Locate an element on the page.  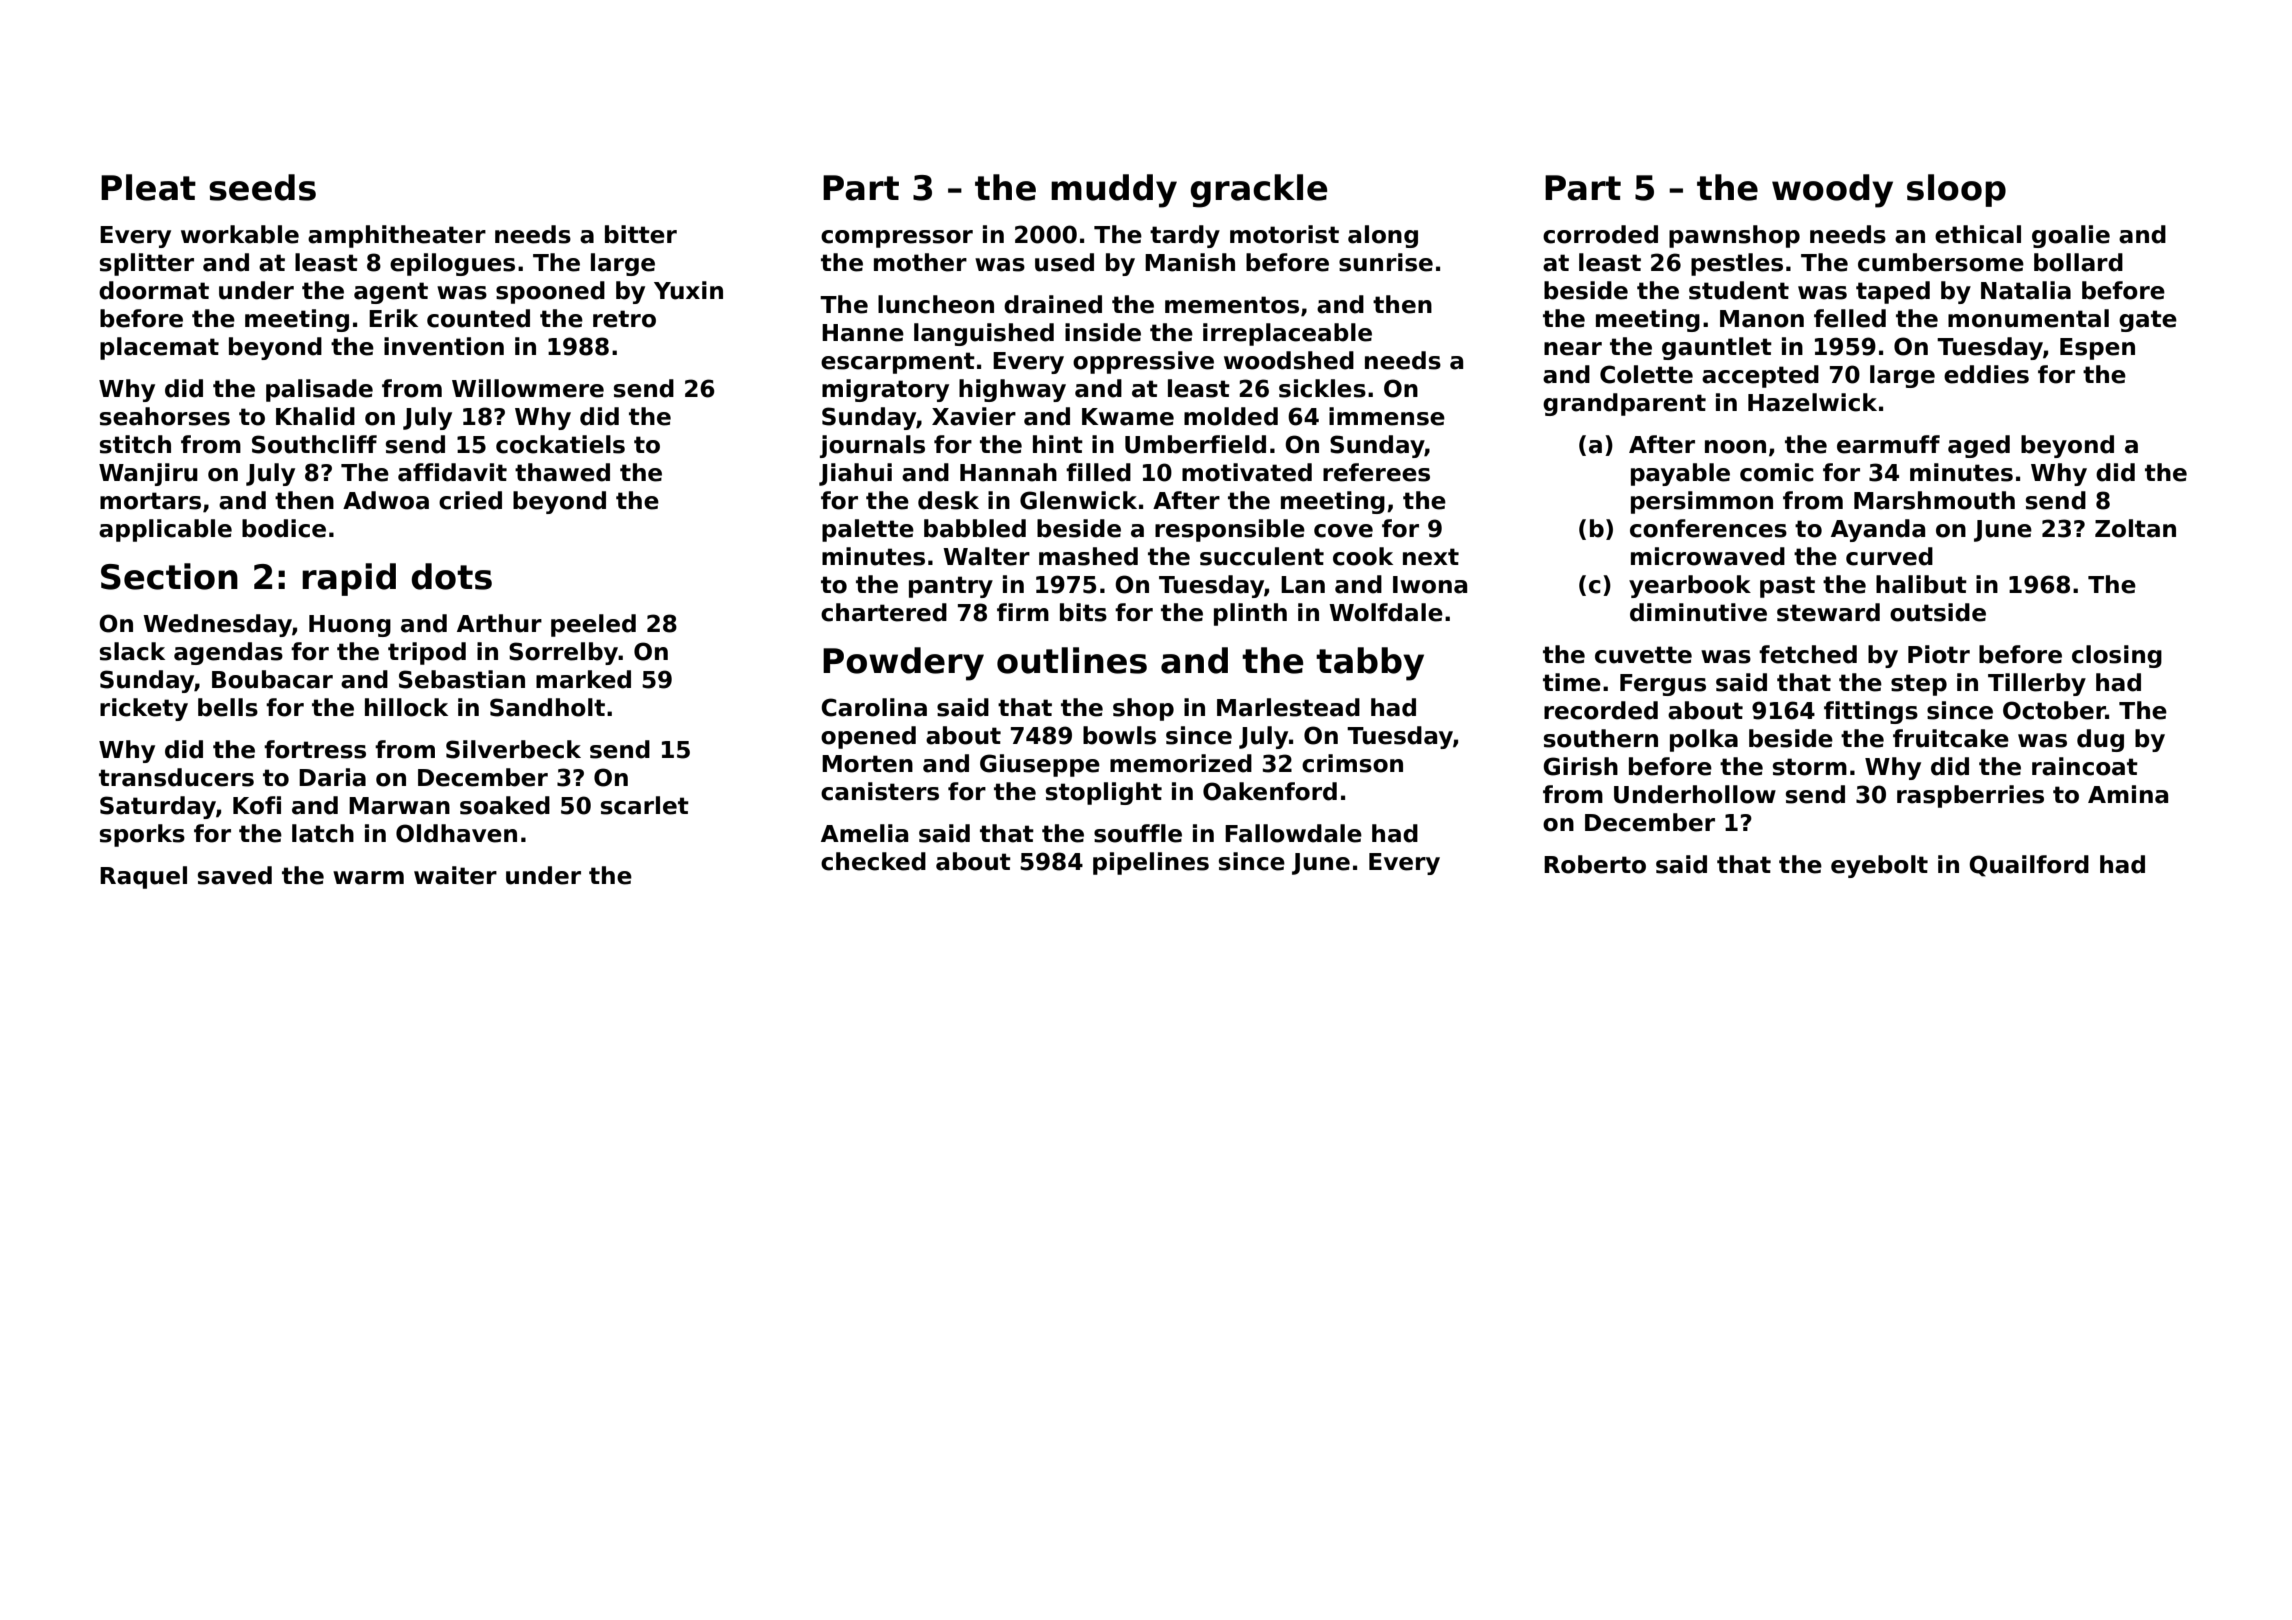
waiter is located at coordinates (455, 875).
